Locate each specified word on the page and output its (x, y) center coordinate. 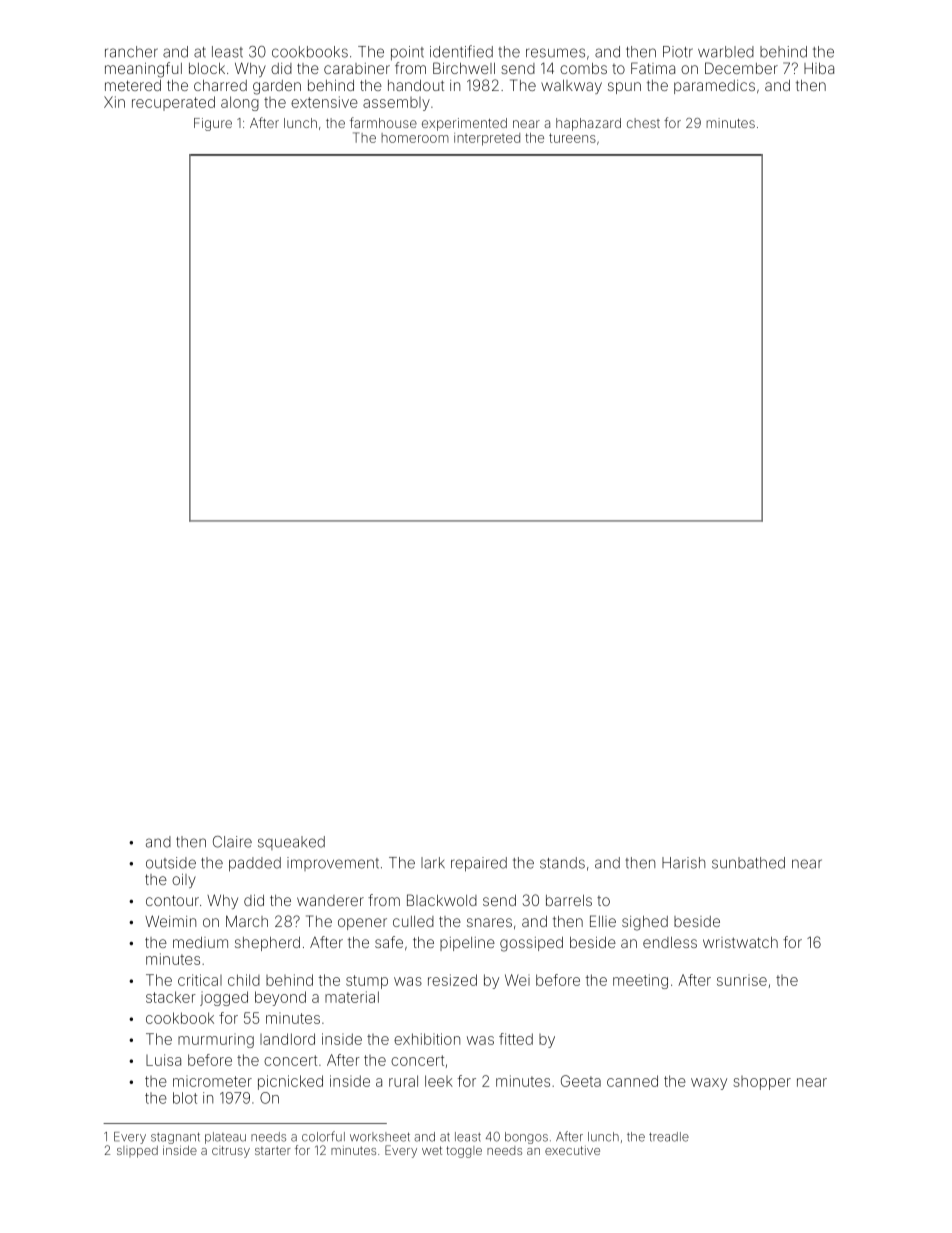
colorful (323, 1136)
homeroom (415, 138)
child (244, 980)
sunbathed (748, 863)
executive (572, 1150)
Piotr (678, 52)
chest (643, 123)
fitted (516, 1039)
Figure (213, 124)
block (207, 68)
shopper (762, 1083)
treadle (669, 1137)
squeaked (291, 843)
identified (461, 51)
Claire (232, 842)
